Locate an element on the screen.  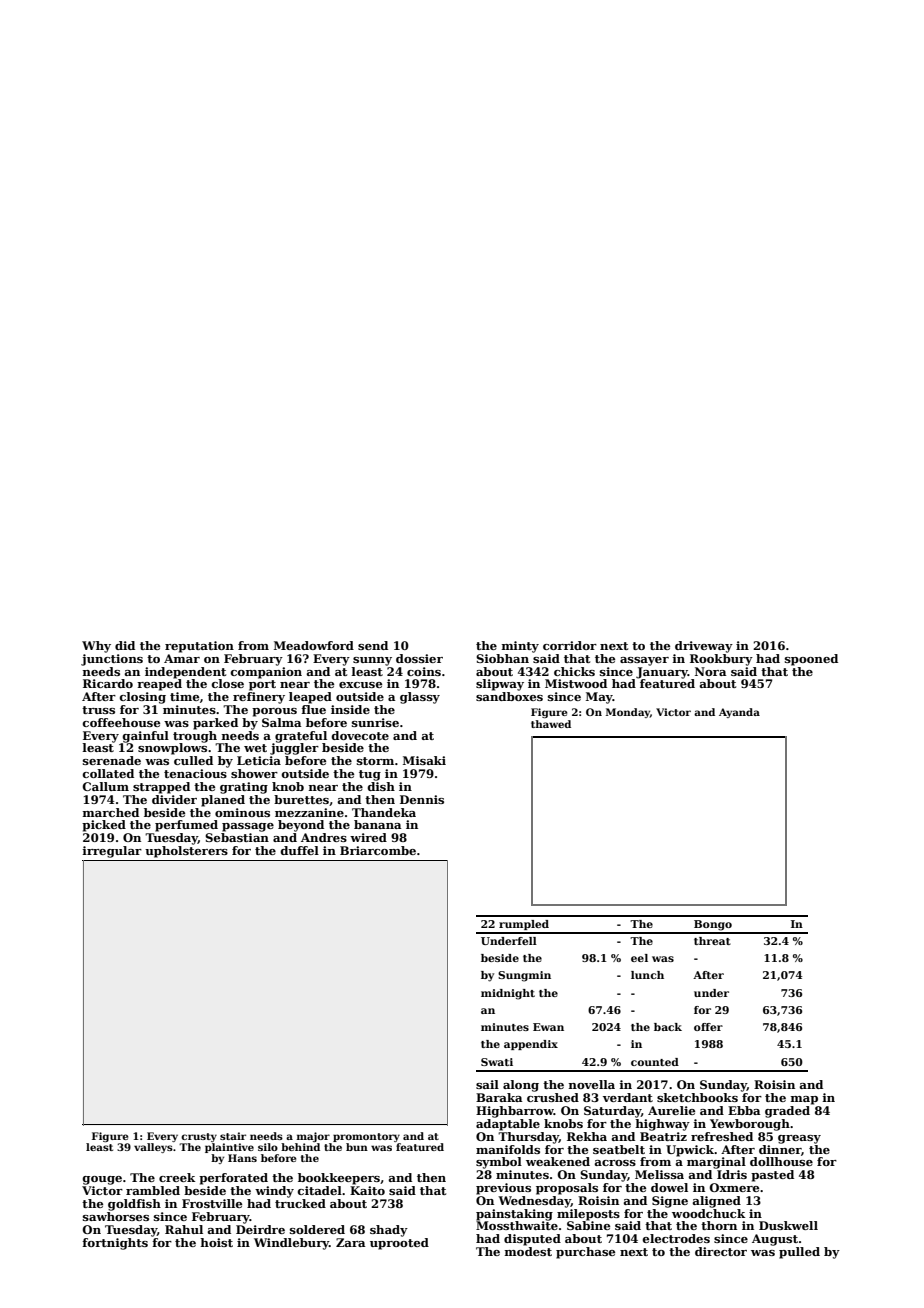
behind is located at coordinates (300, 1147).
